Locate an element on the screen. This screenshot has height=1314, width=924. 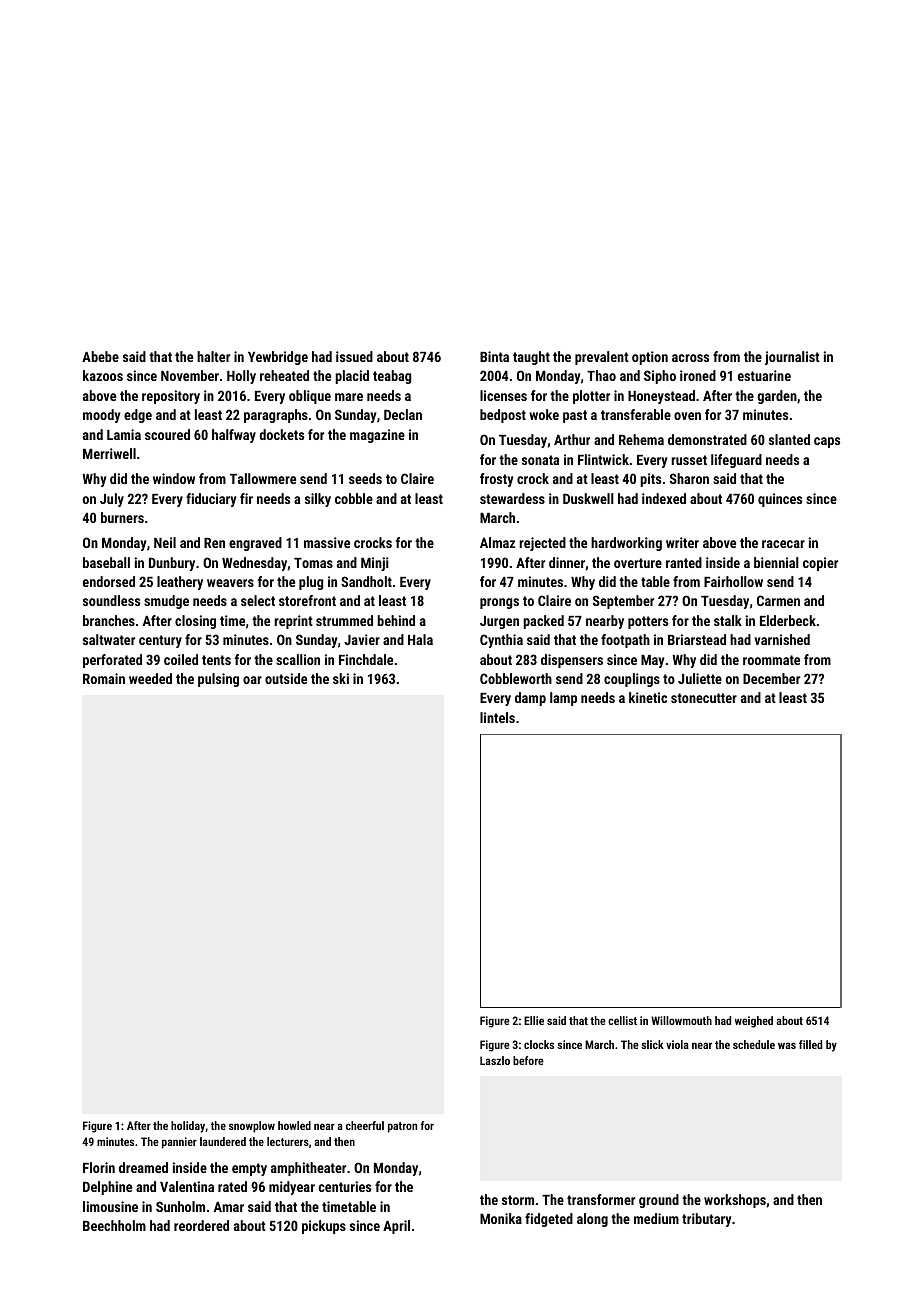
December is located at coordinates (771, 678).
